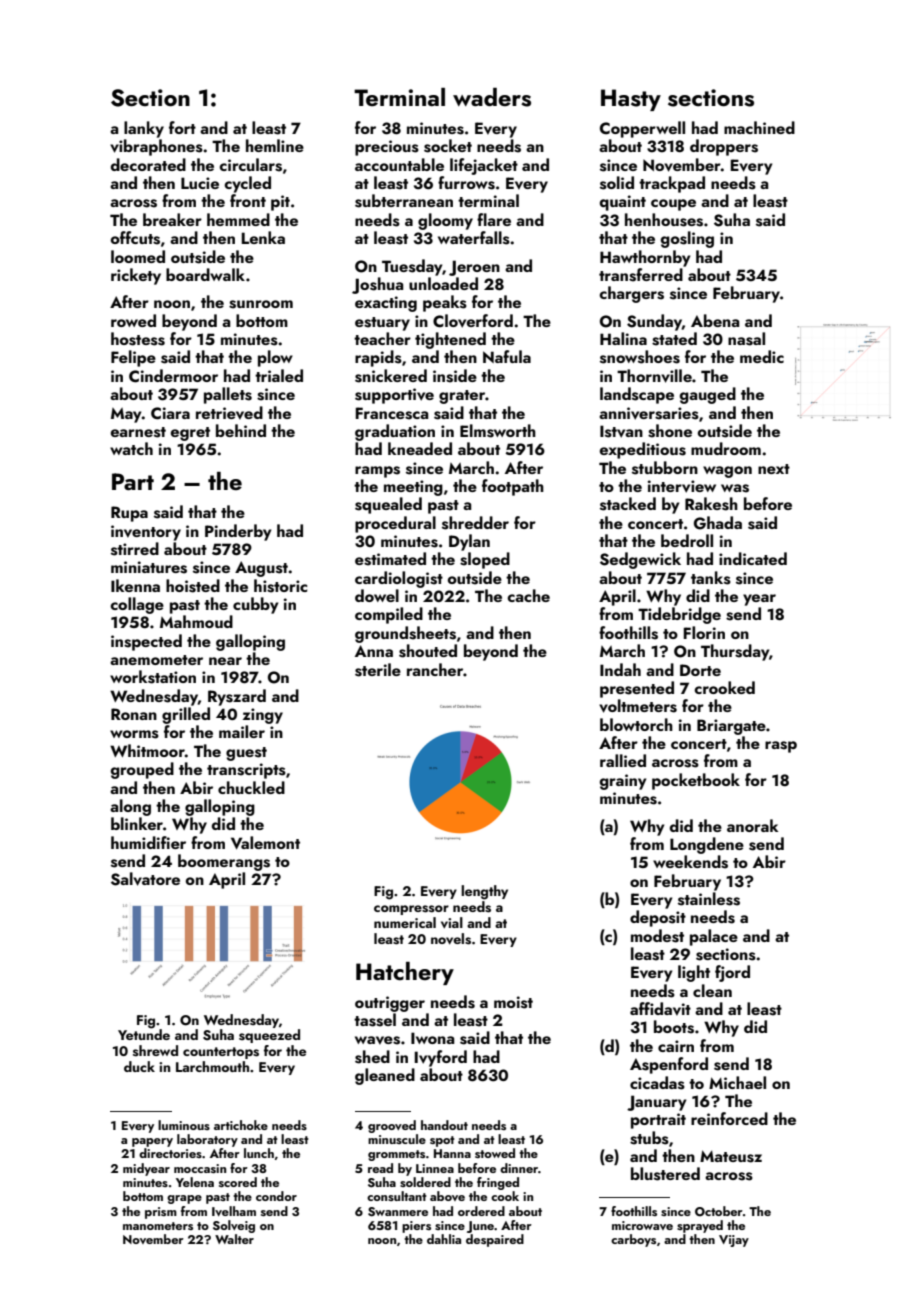 The image size is (908, 1316). What do you see at coordinates (250, 165) in the document?
I see `circulars` at bounding box center [250, 165].
